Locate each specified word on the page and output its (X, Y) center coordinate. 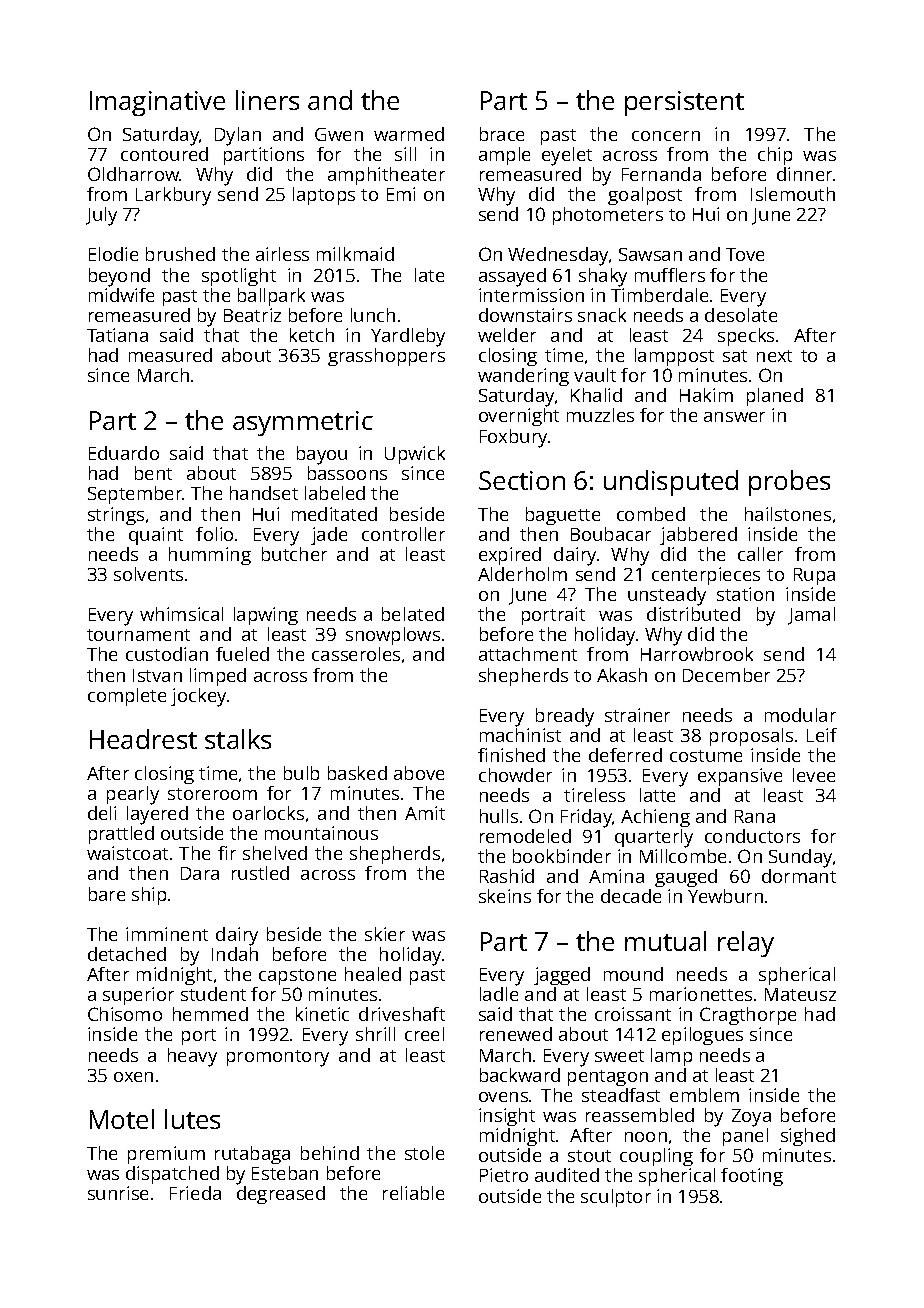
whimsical (181, 614)
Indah (235, 954)
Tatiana (117, 335)
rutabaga (252, 1155)
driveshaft (402, 1014)
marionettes (701, 994)
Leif (822, 735)
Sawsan (650, 254)
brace (502, 134)
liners (267, 100)
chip (775, 156)
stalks (238, 739)
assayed (512, 277)
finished (511, 755)
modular (800, 715)
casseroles (356, 654)
